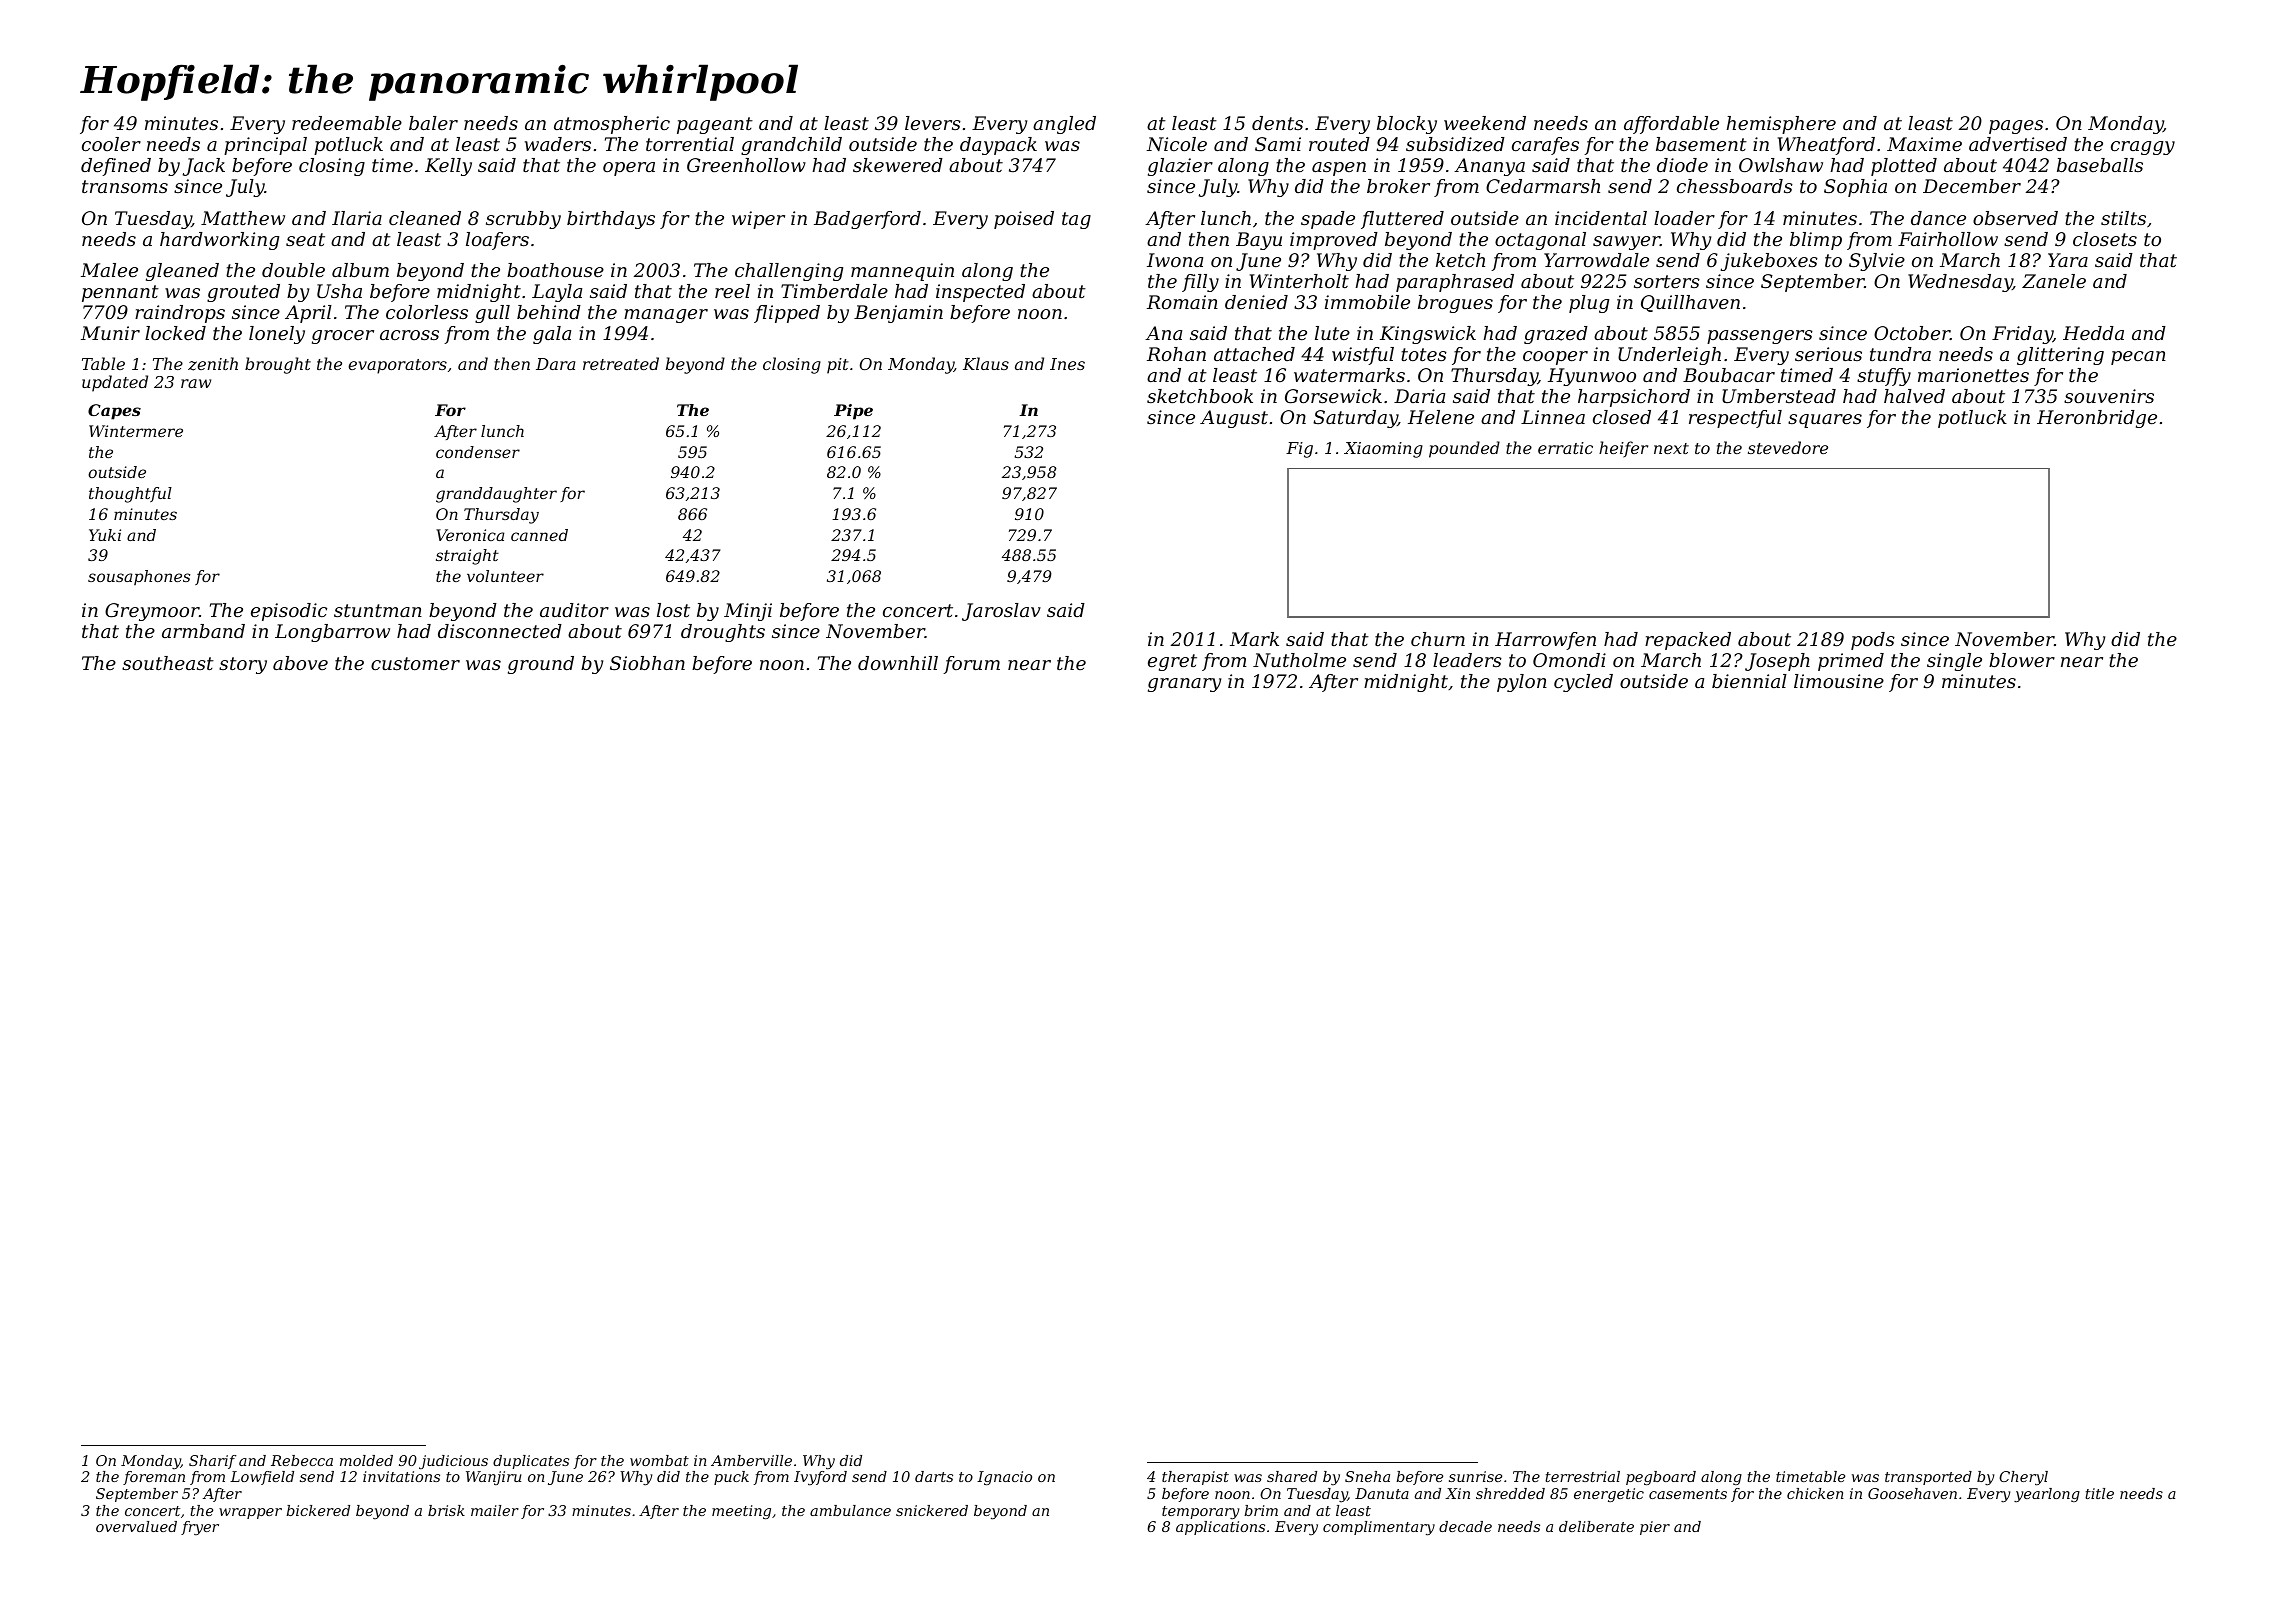  I want to click on Wheatford, so click(1826, 146).
